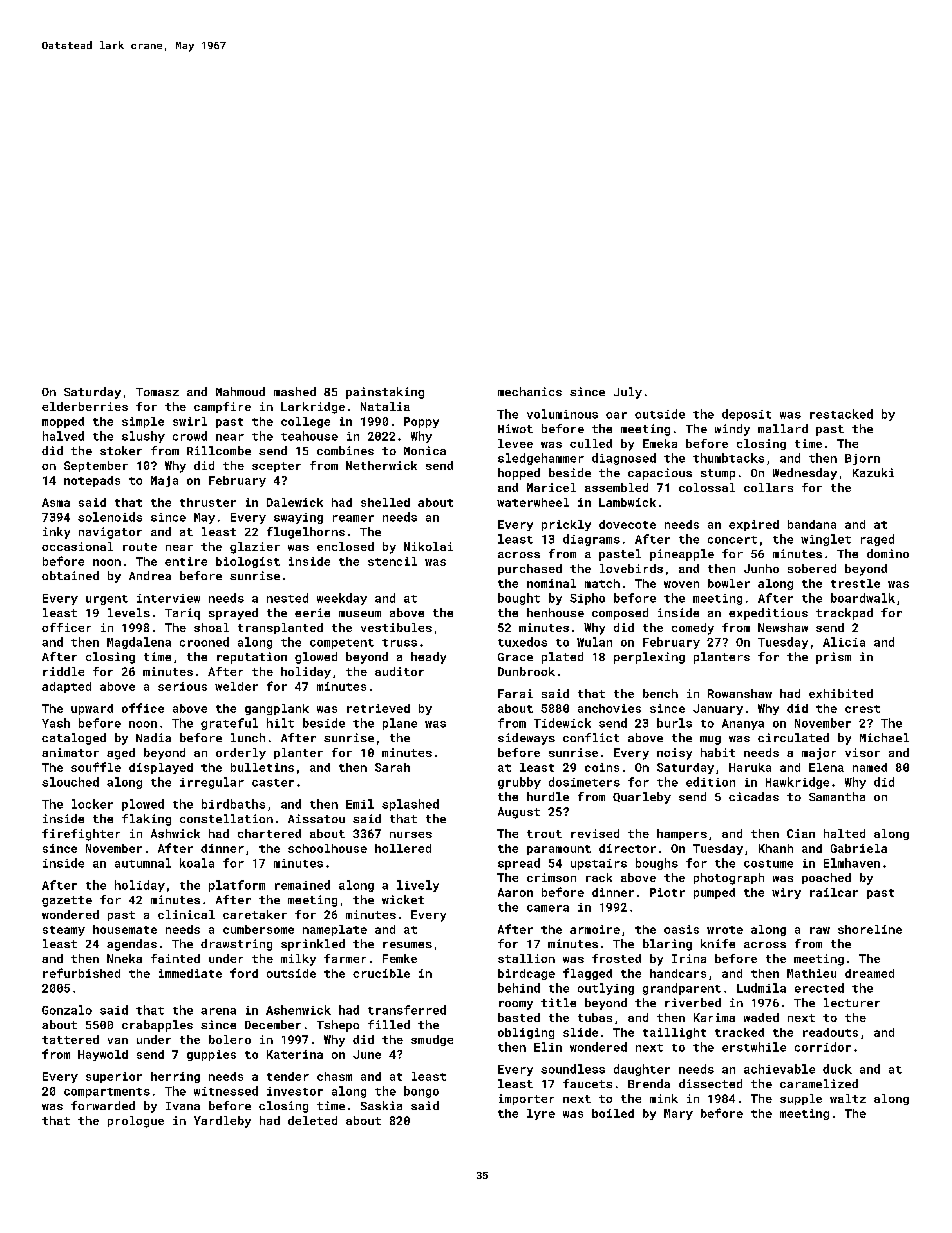 Image resolution: width=952 pixels, height=1233 pixels. Describe the element at coordinates (519, 864) in the screenshot. I see `spread` at that location.
